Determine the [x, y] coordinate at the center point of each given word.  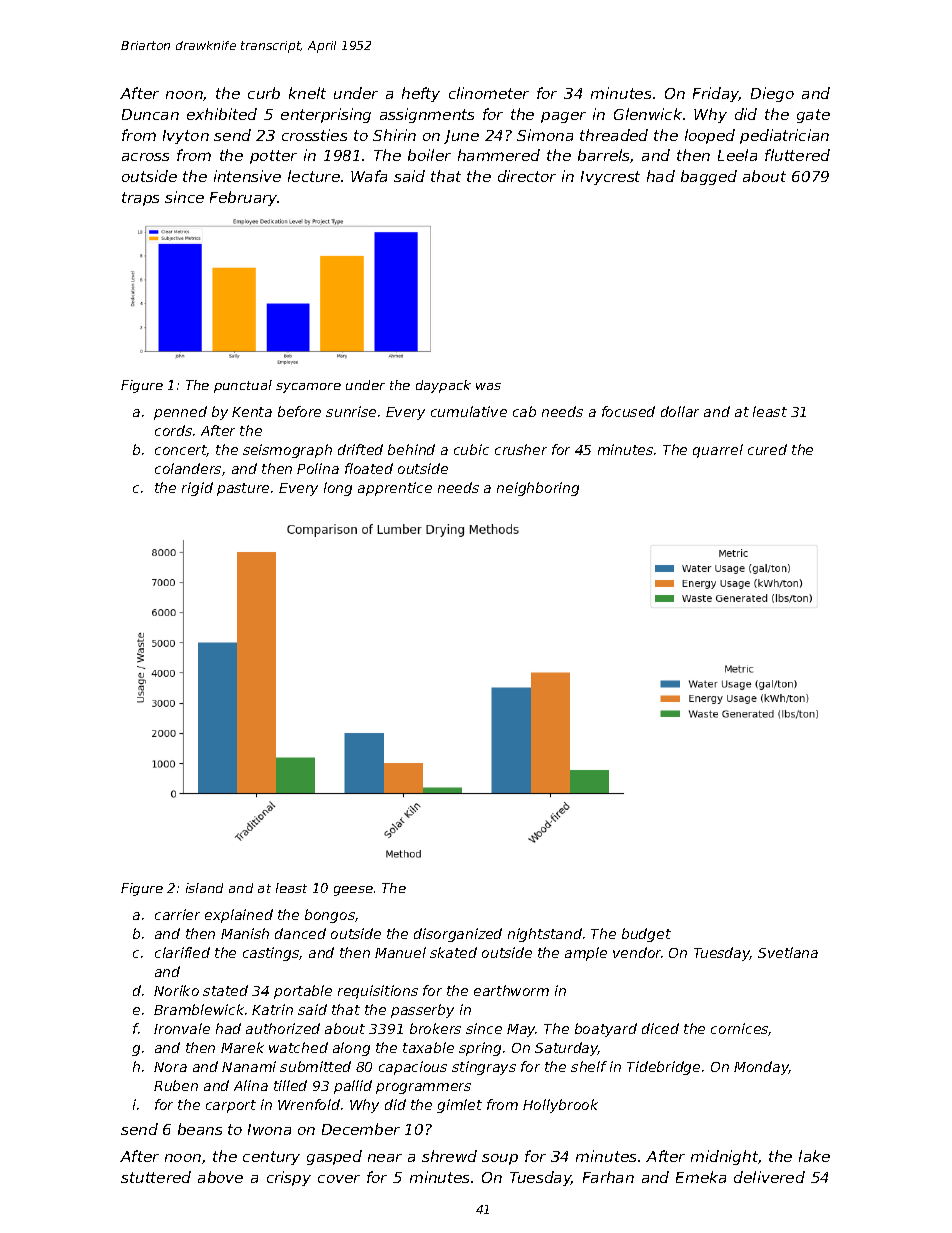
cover [339, 1179]
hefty [421, 94]
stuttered [156, 1177]
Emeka [701, 1177]
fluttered [797, 155]
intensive [247, 176]
